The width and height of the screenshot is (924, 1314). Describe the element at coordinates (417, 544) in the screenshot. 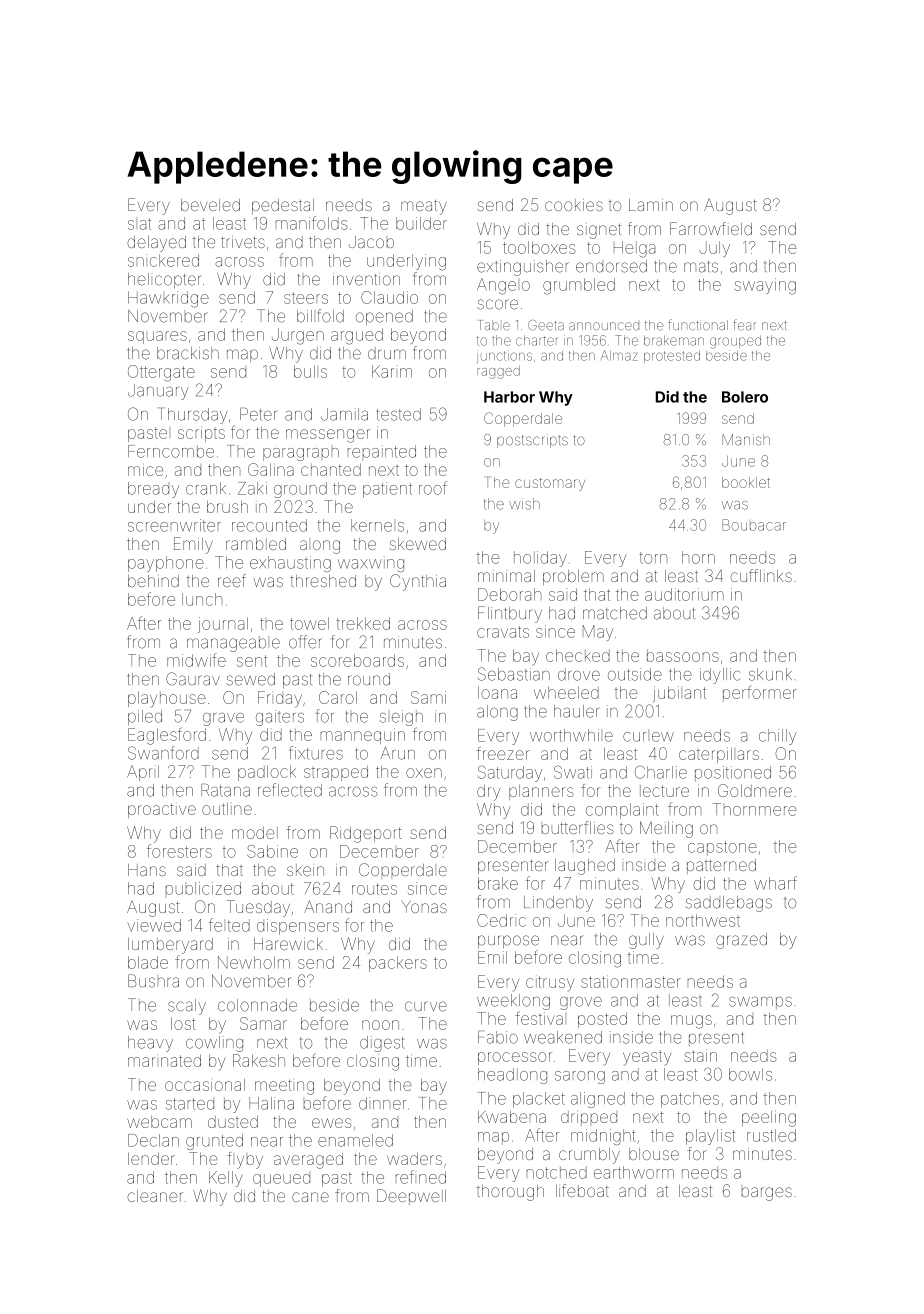

I see `skewed` at that location.
